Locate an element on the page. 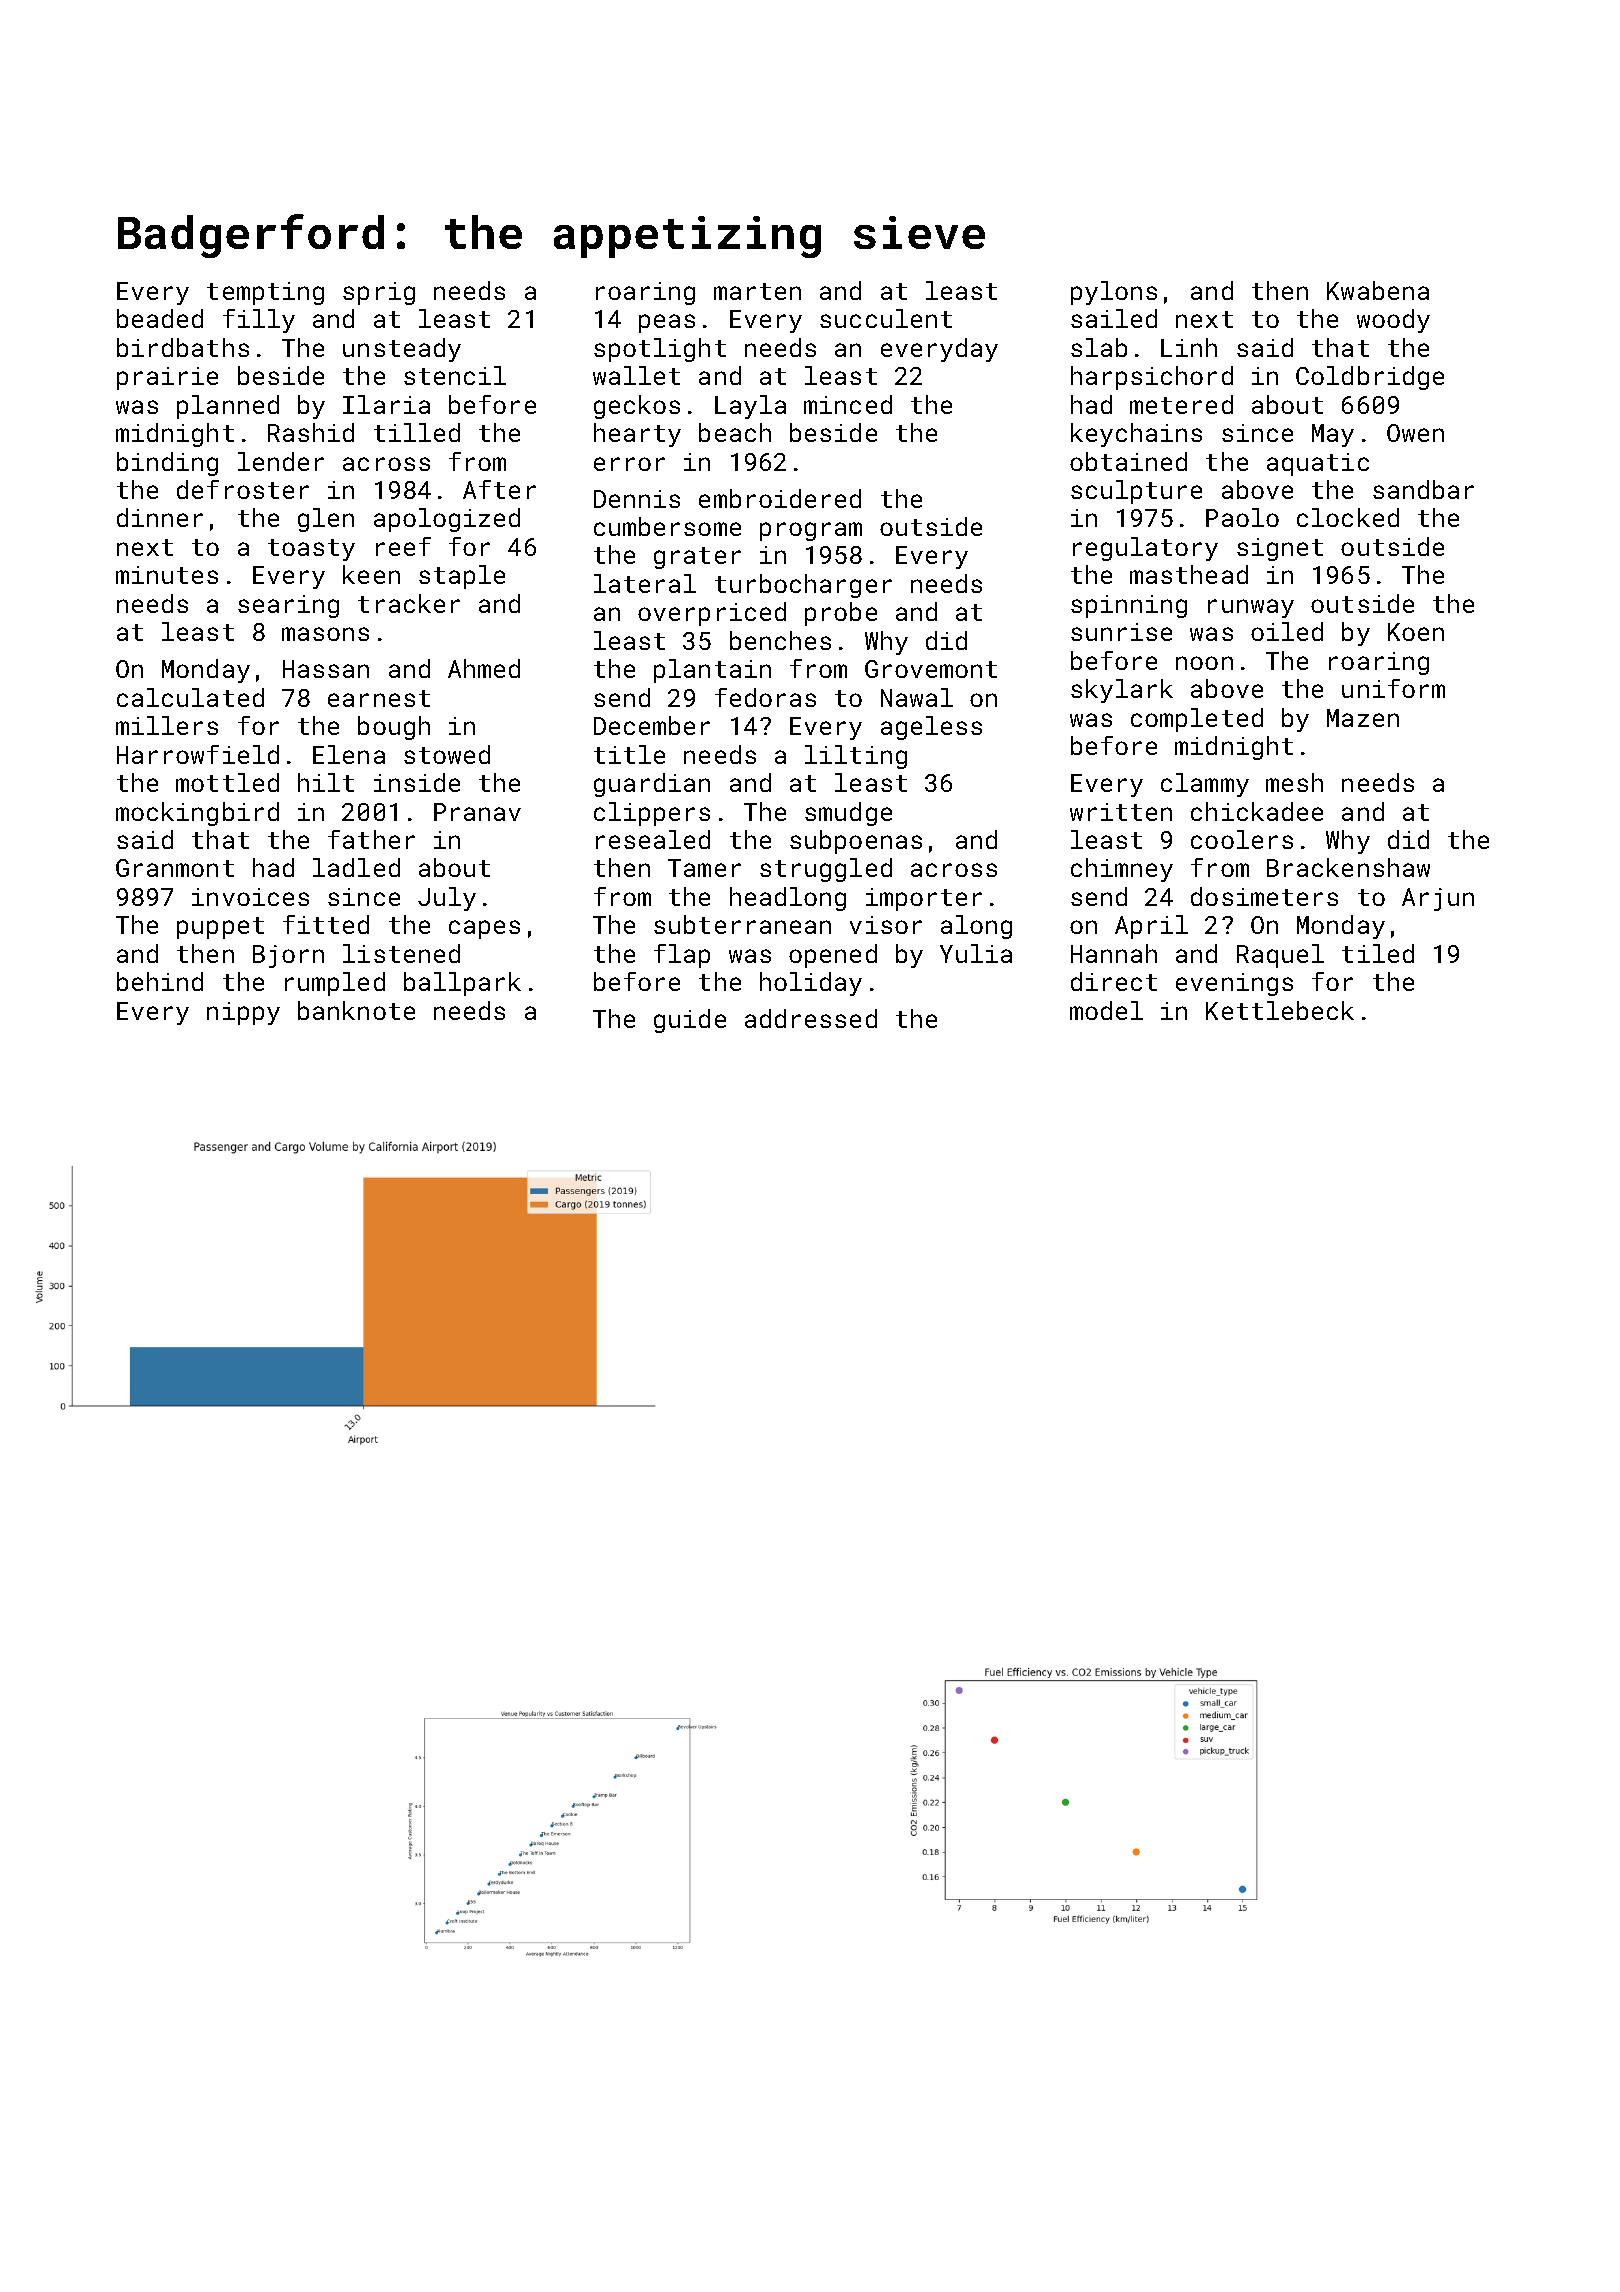 The width and height of the page is (1620, 2292). binding is located at coordinates (167, 464).
